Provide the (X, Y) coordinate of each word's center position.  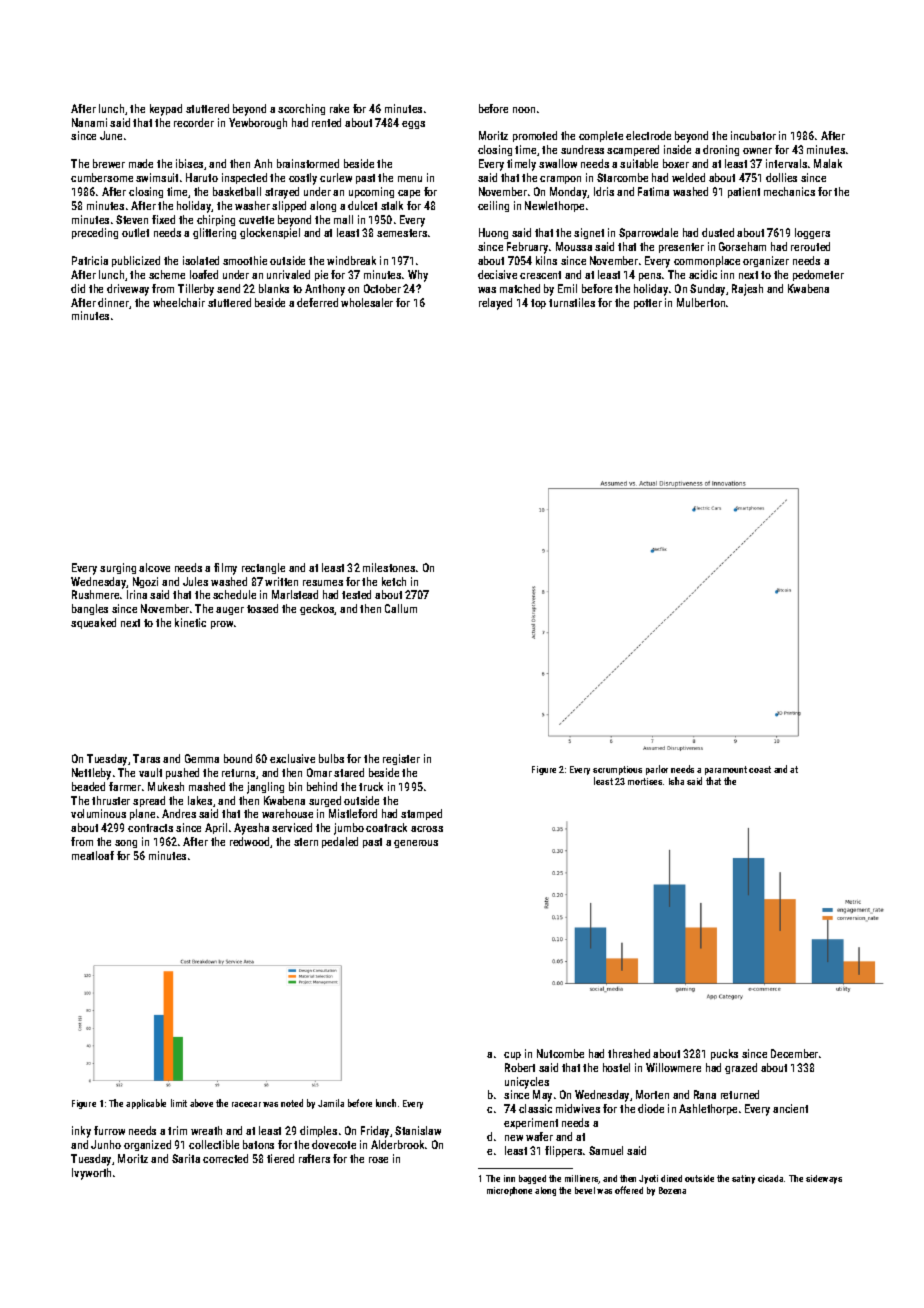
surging (118, 568)
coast (760, 769)
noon (524, 110)
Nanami (89, 122)
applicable (146, 1104)
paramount (726, 770)
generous (416, 844)
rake (339, 108)
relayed (495, 304)
